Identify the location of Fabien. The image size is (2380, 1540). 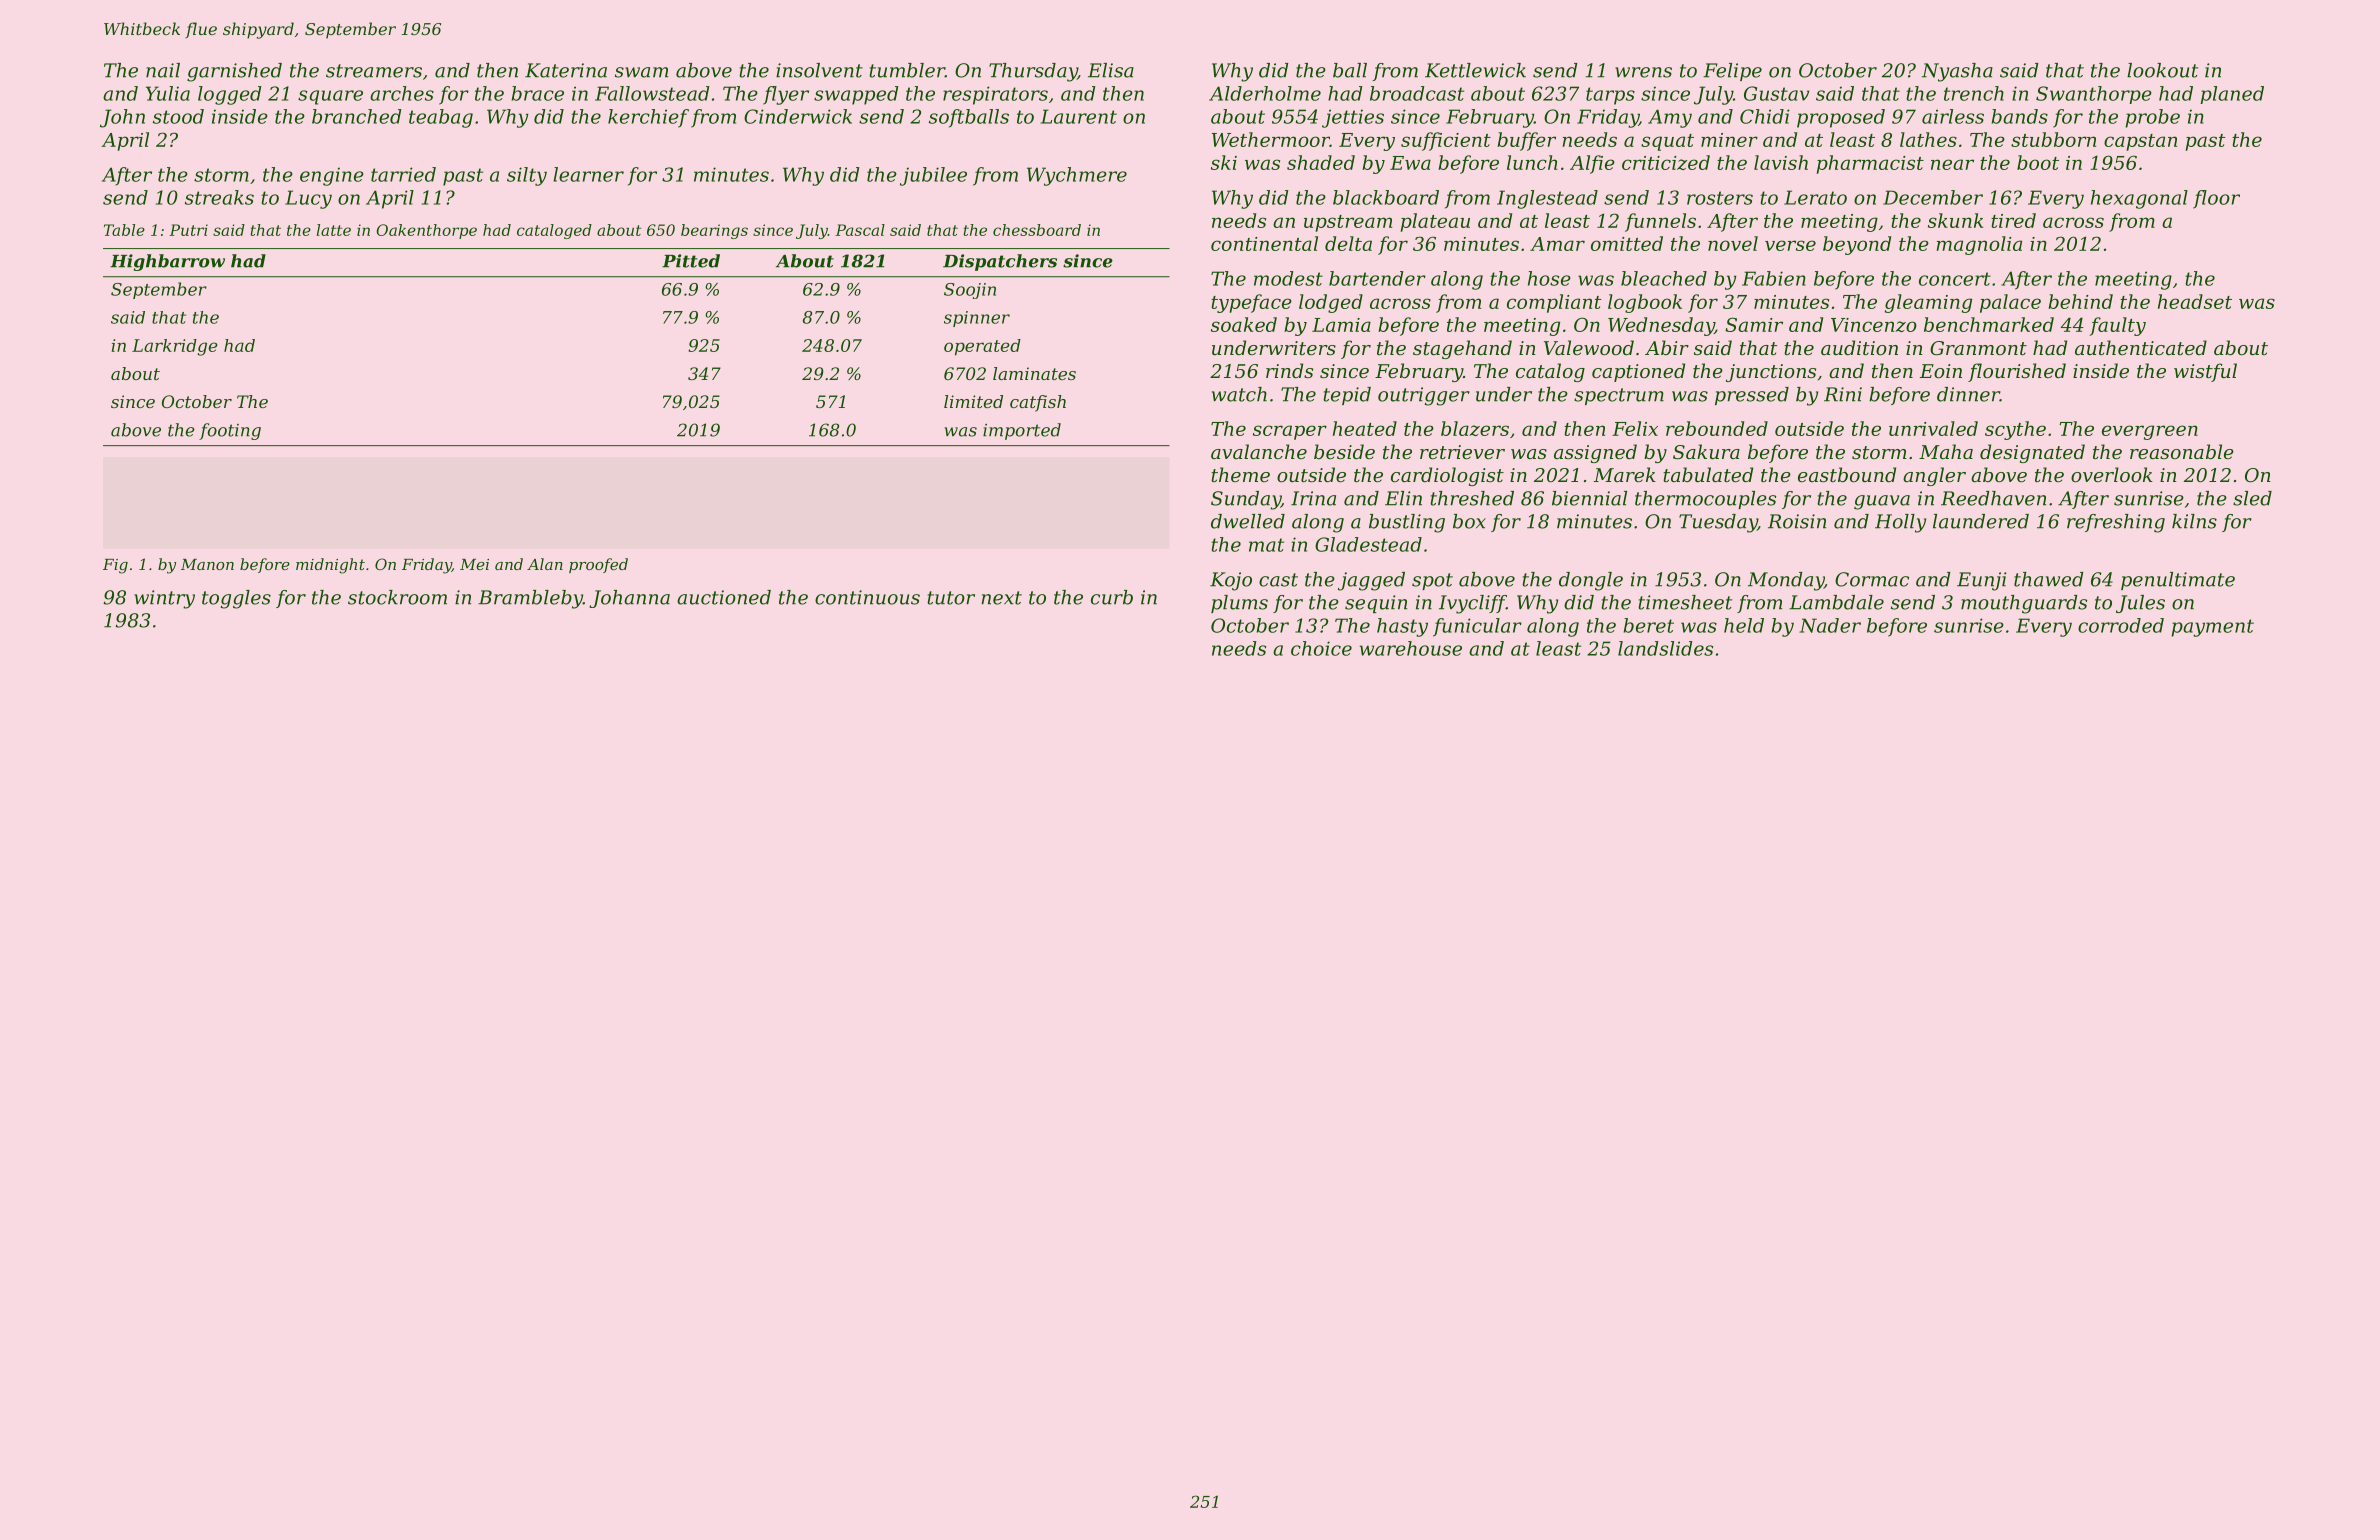
(1774, 278).
